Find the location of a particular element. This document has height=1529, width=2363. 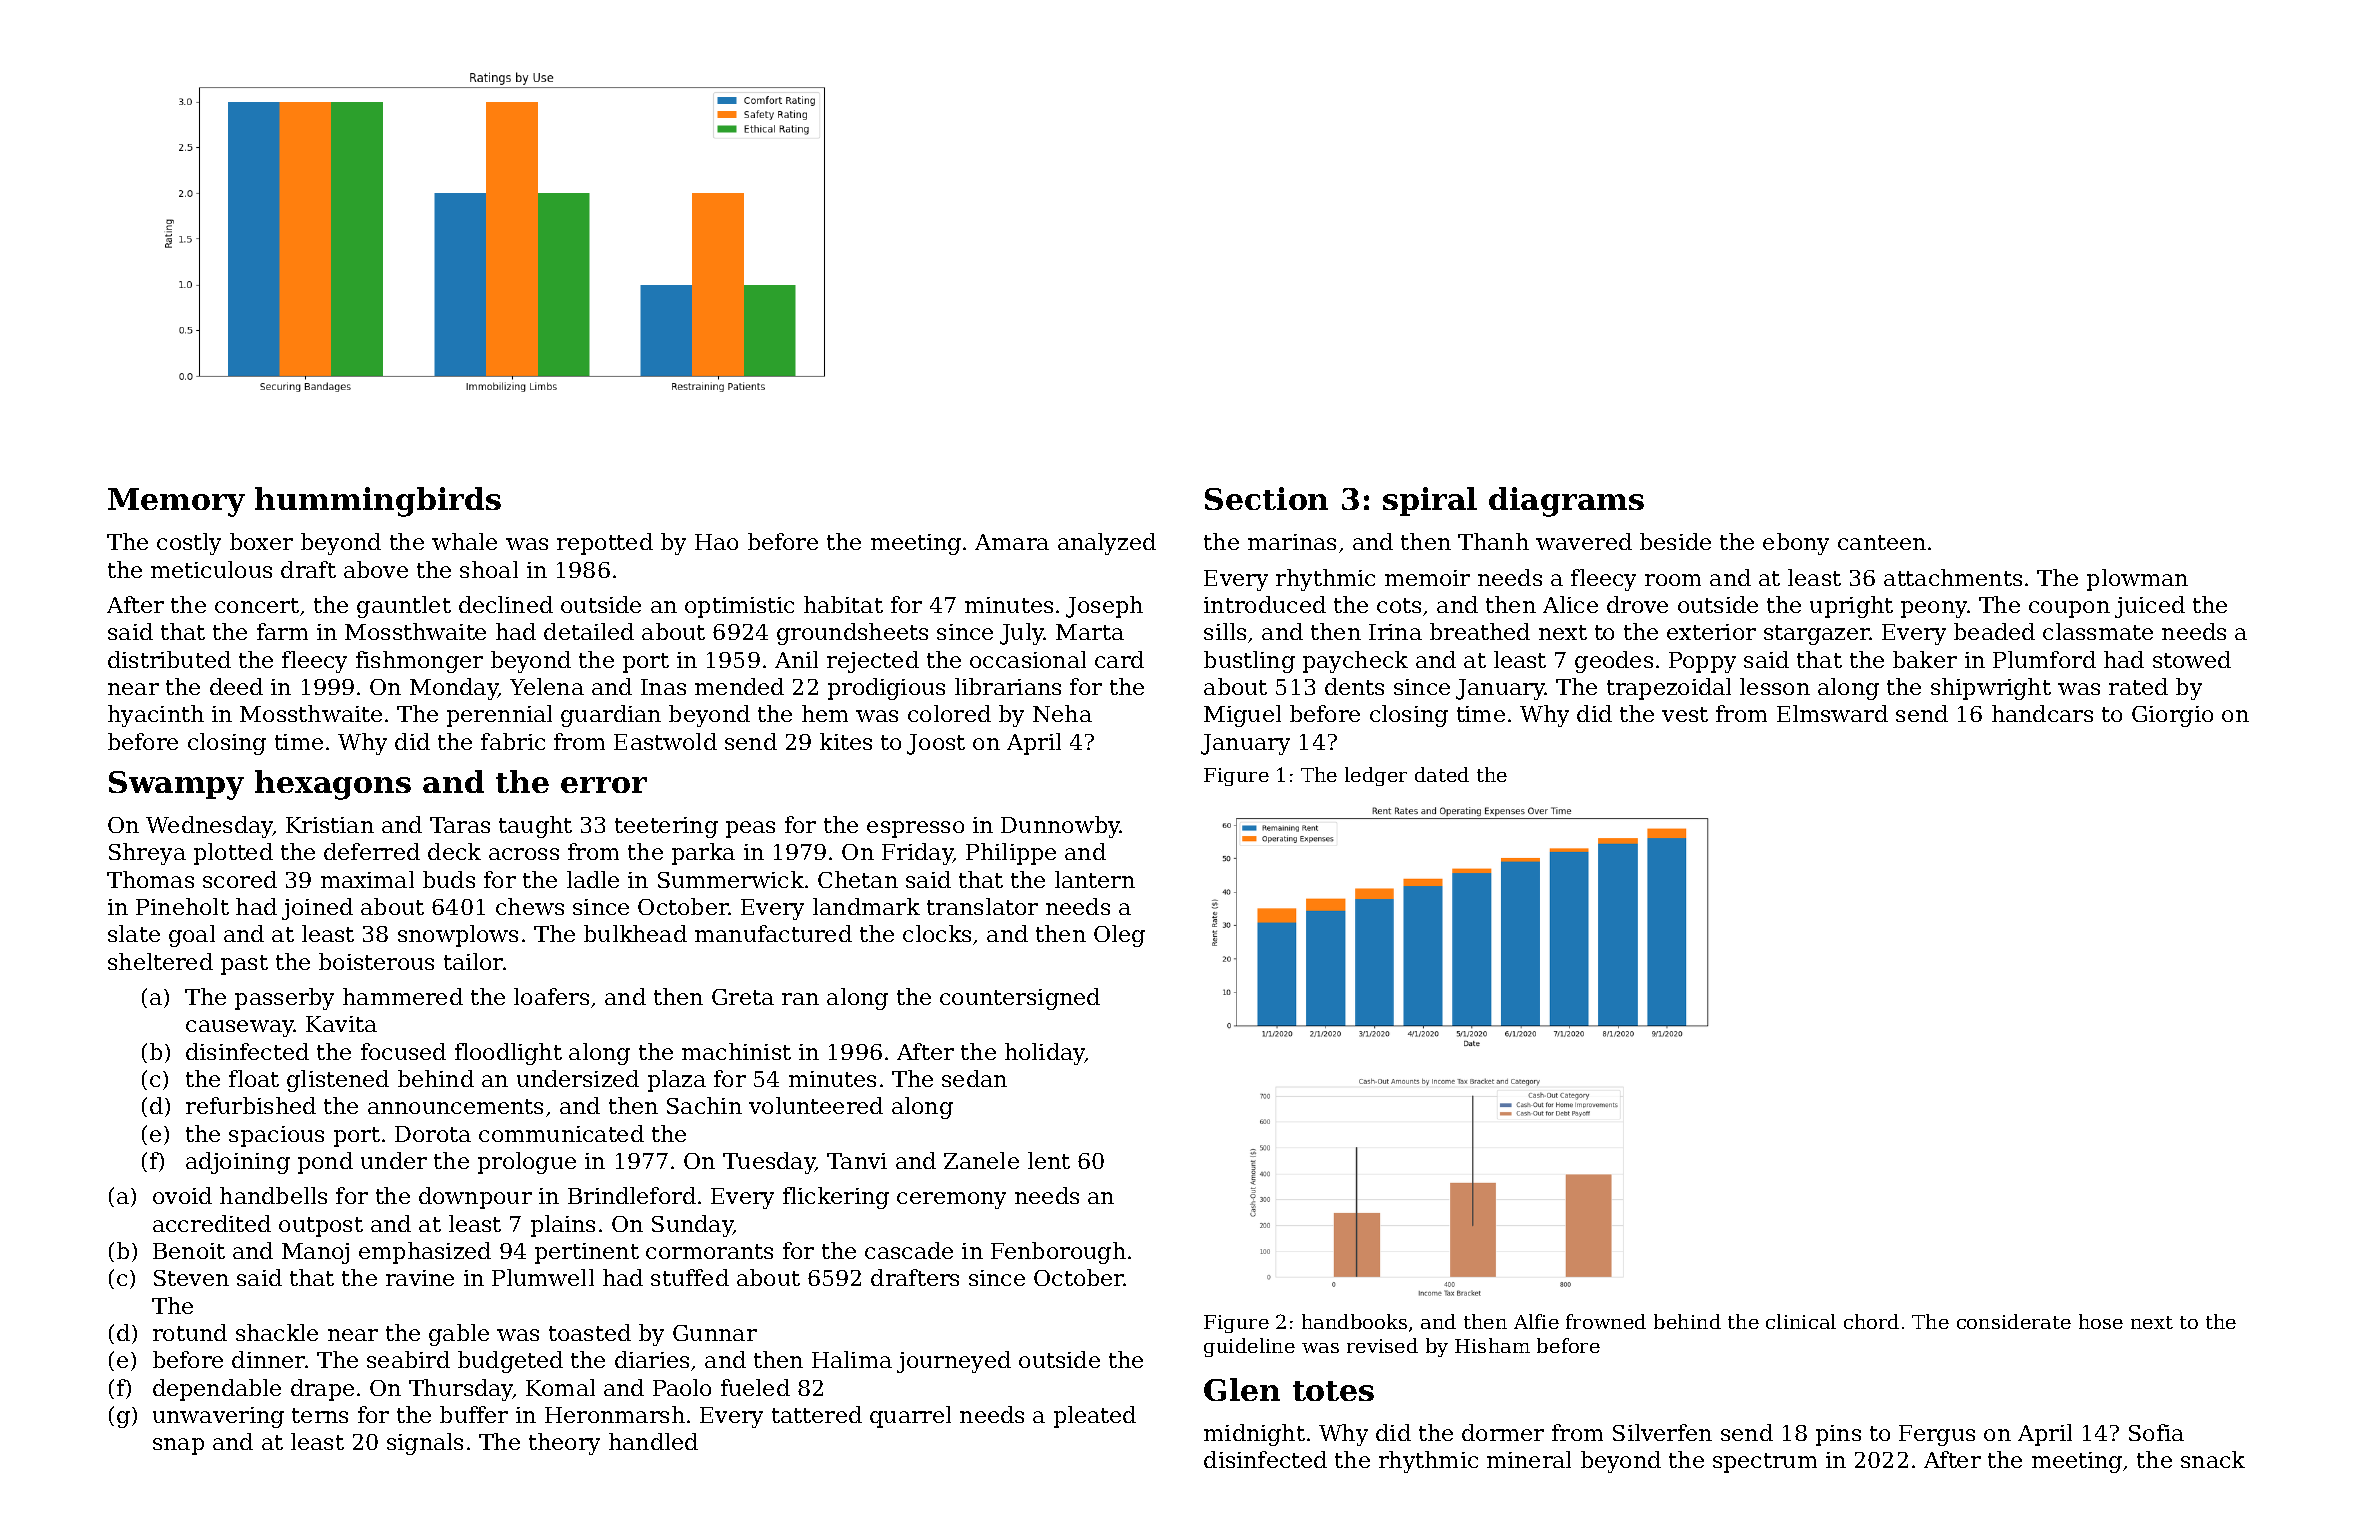

handcars is located at coordinates (2042, 713).
